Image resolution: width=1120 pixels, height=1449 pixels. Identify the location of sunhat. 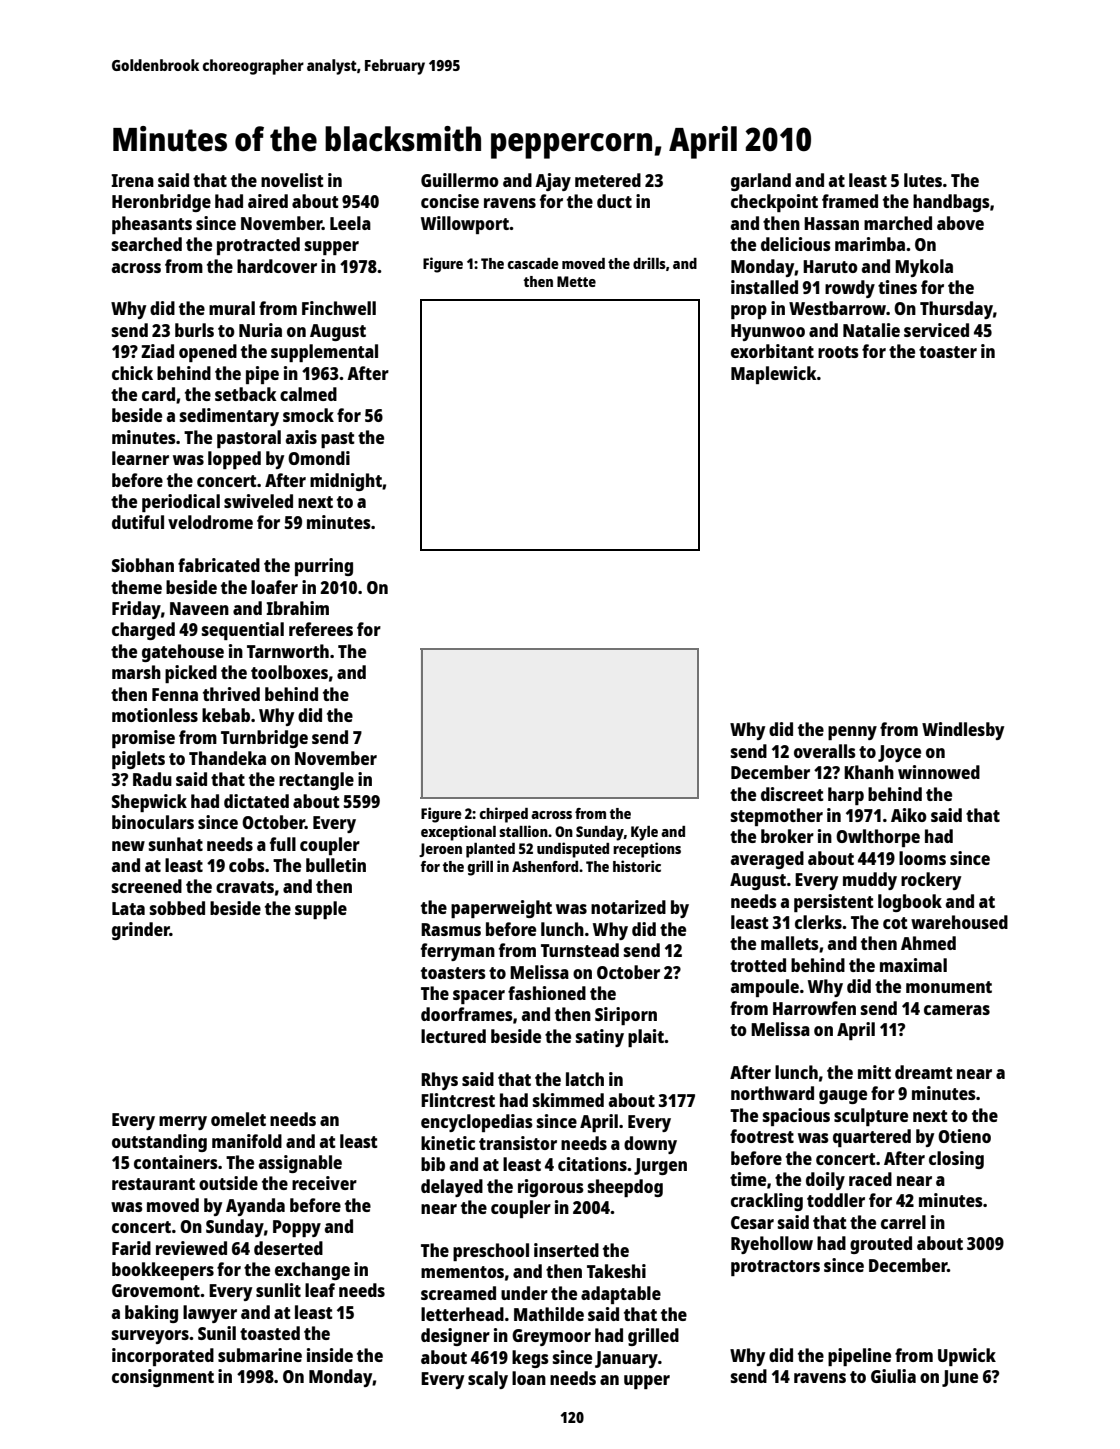
(176, 844).
